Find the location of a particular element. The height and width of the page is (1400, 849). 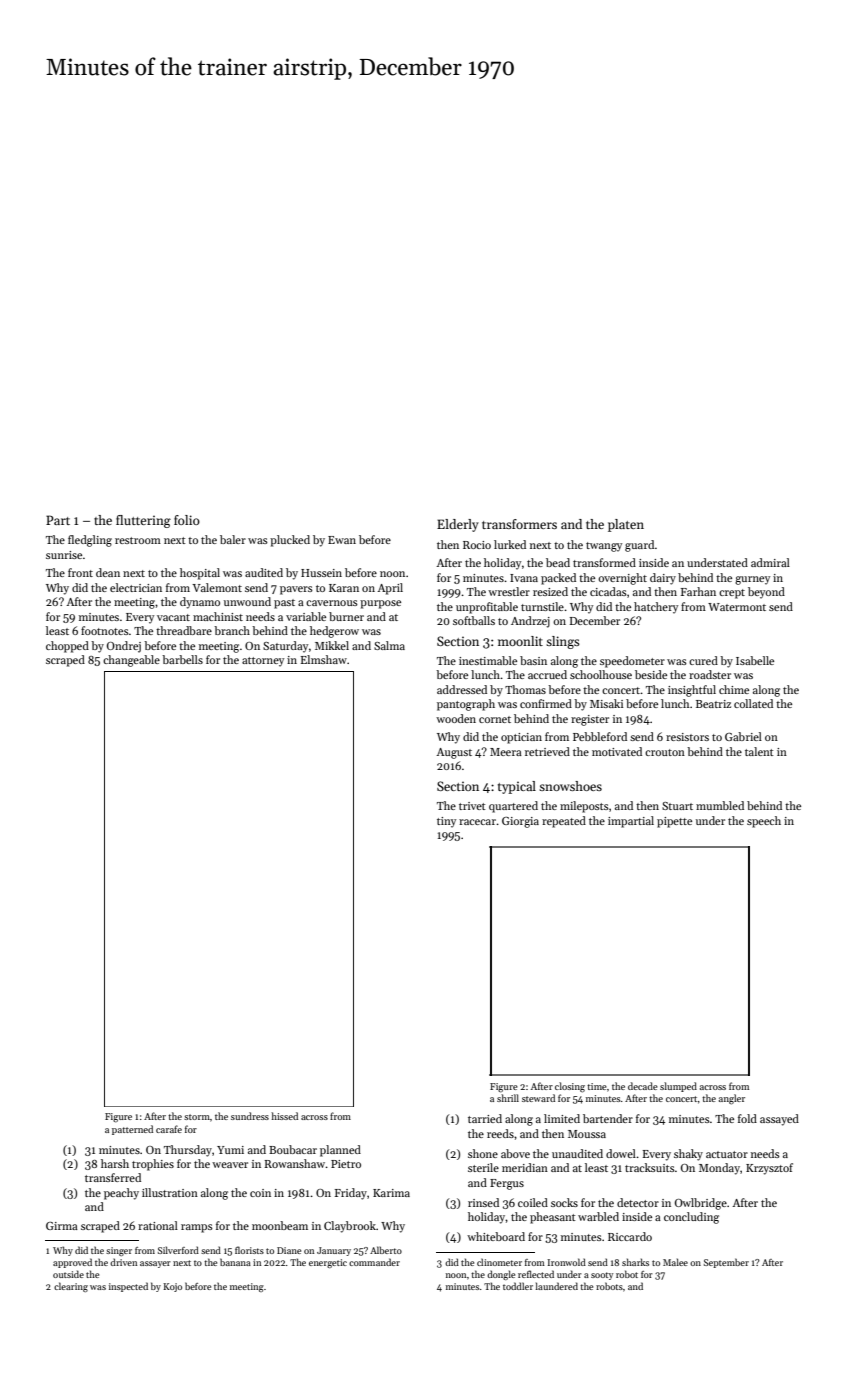

barbells is located at coordinates (182, 659).
